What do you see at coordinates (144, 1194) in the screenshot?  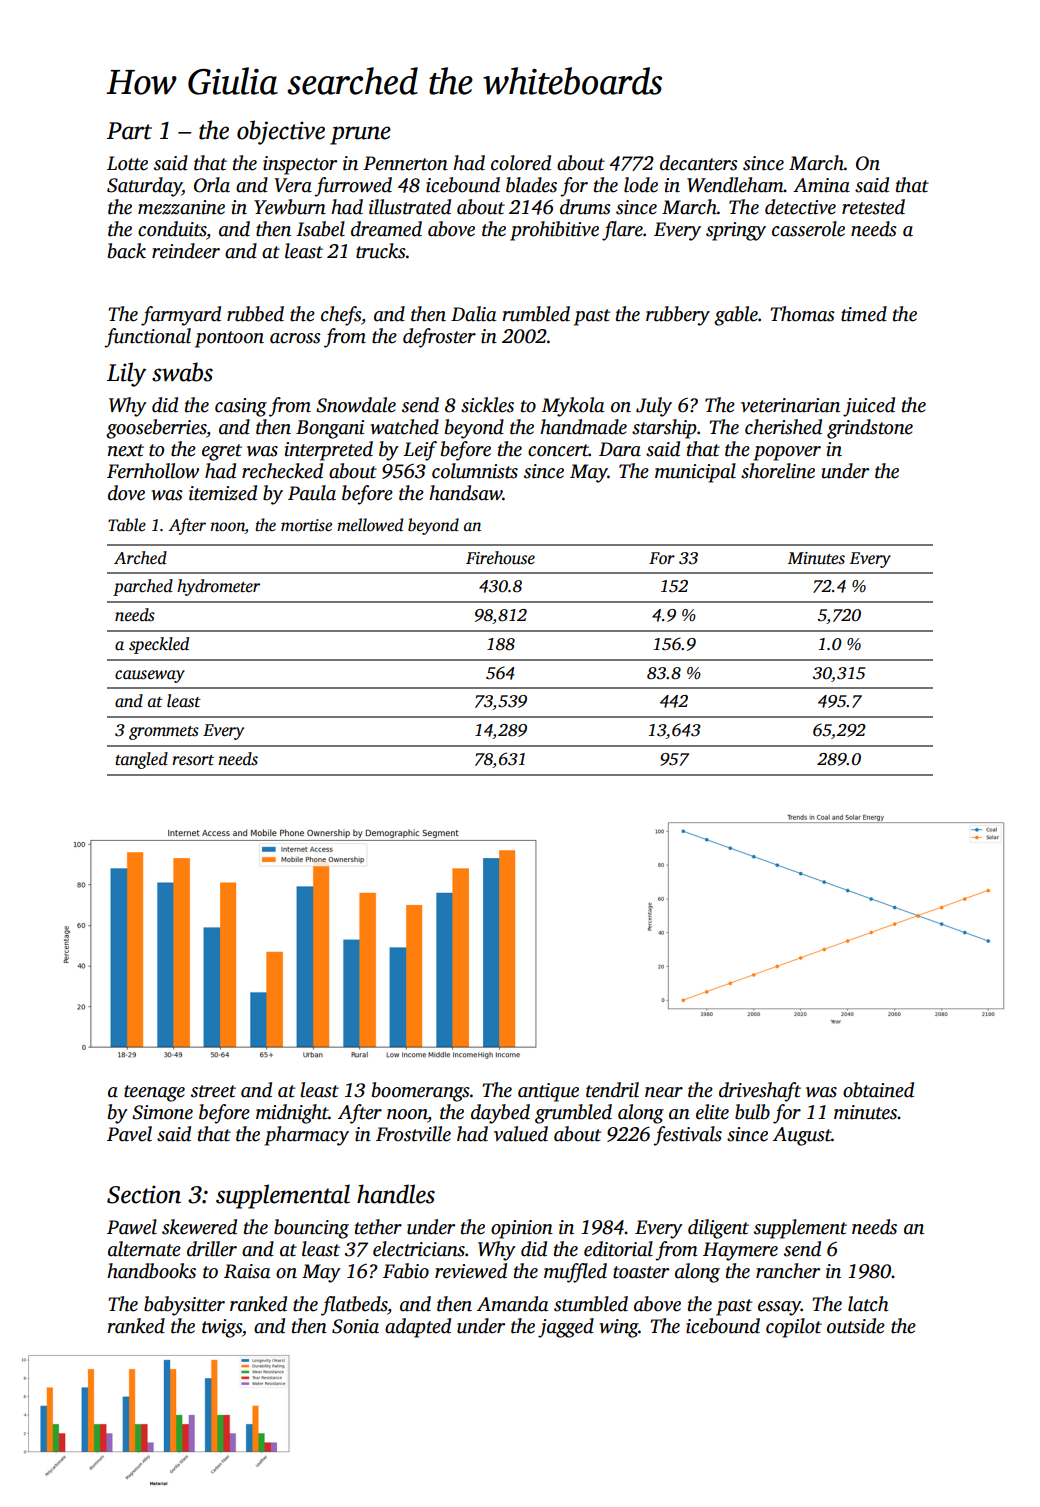 I see `Section` at bounding box center [144, 1194].
